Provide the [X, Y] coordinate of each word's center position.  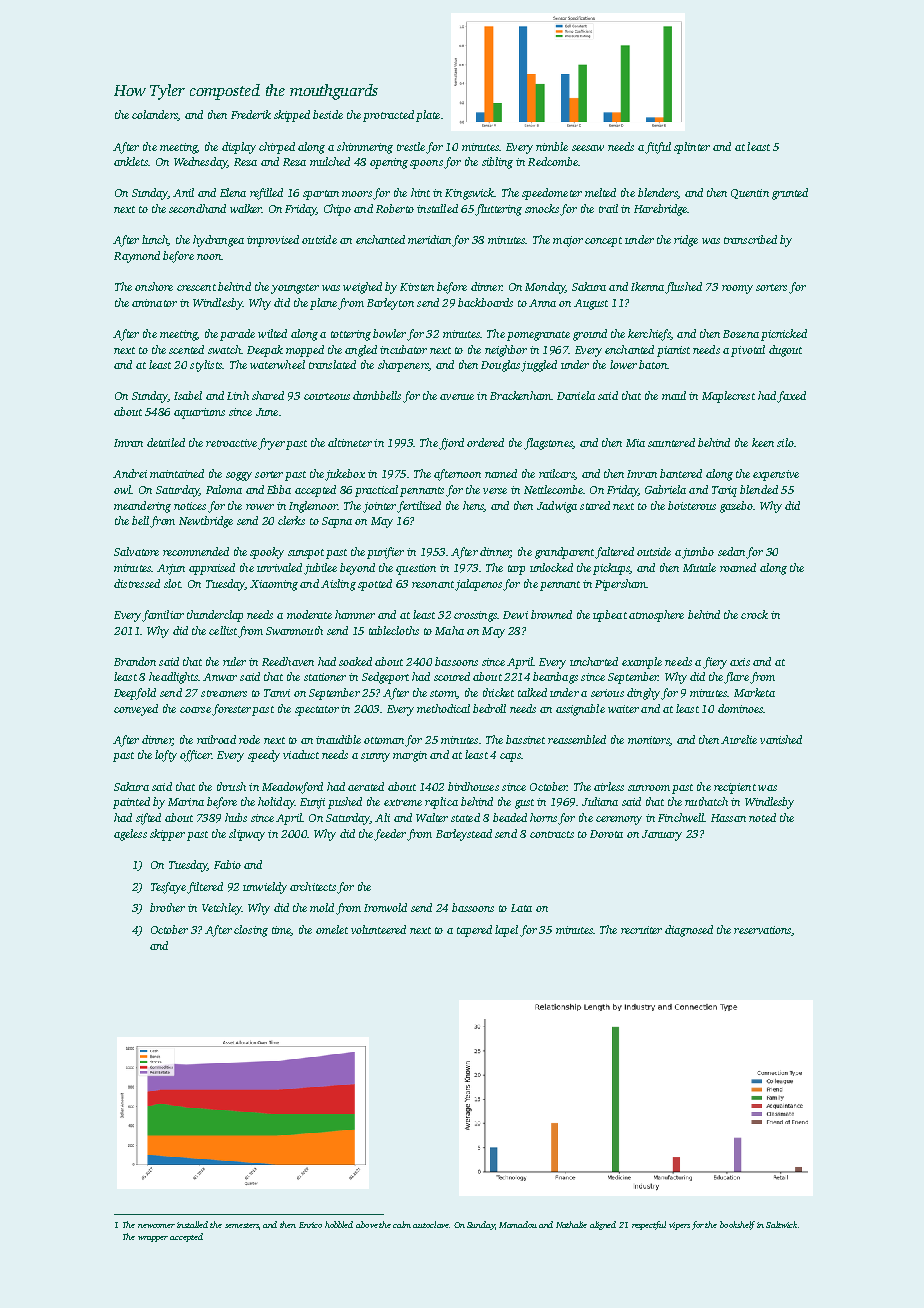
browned [551, 614]
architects [313, 886]
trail [608, 208]
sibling [497, 163]
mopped [305, 351]
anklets [131, 161]
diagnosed [689, 931]
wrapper [153, 1239]
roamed [738, 567]
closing [251, 931]
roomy [737, 289]
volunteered [378, 929]
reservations [762, 930]
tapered [474, 931]
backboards [485, 302]
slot [172, 583]
